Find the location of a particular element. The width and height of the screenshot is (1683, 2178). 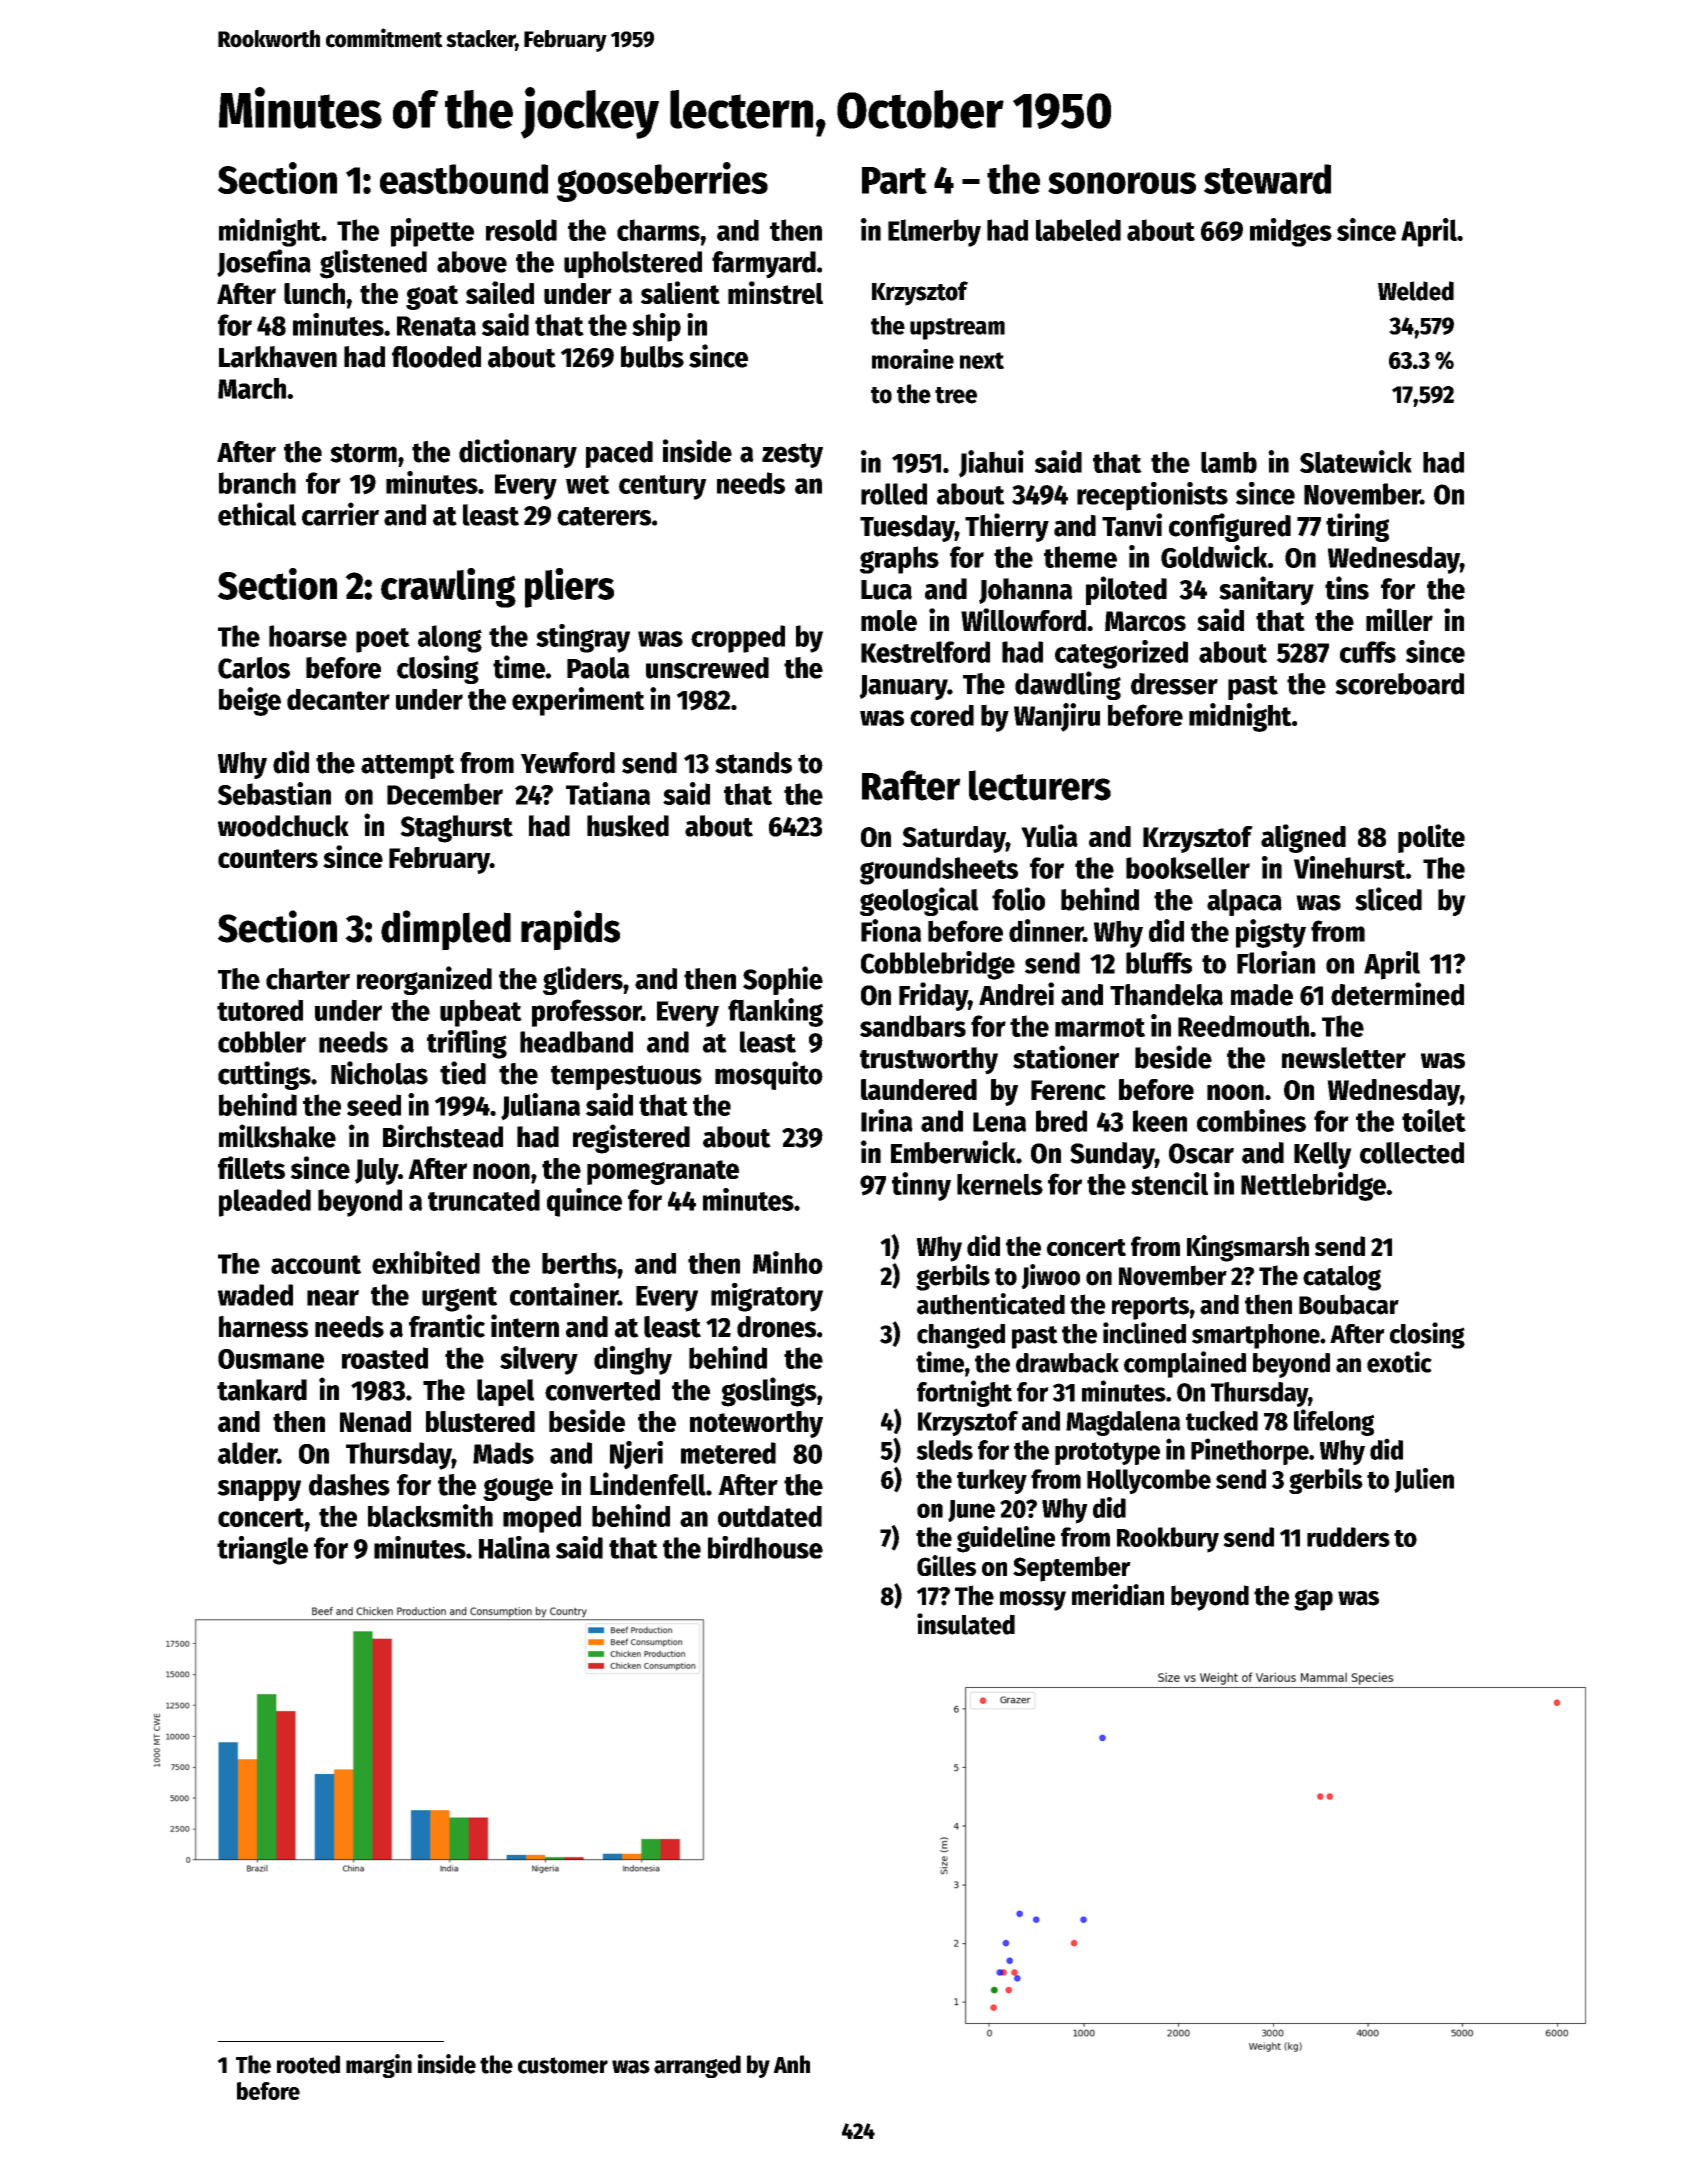

lecturers is located at coordinates (1040, 785).
